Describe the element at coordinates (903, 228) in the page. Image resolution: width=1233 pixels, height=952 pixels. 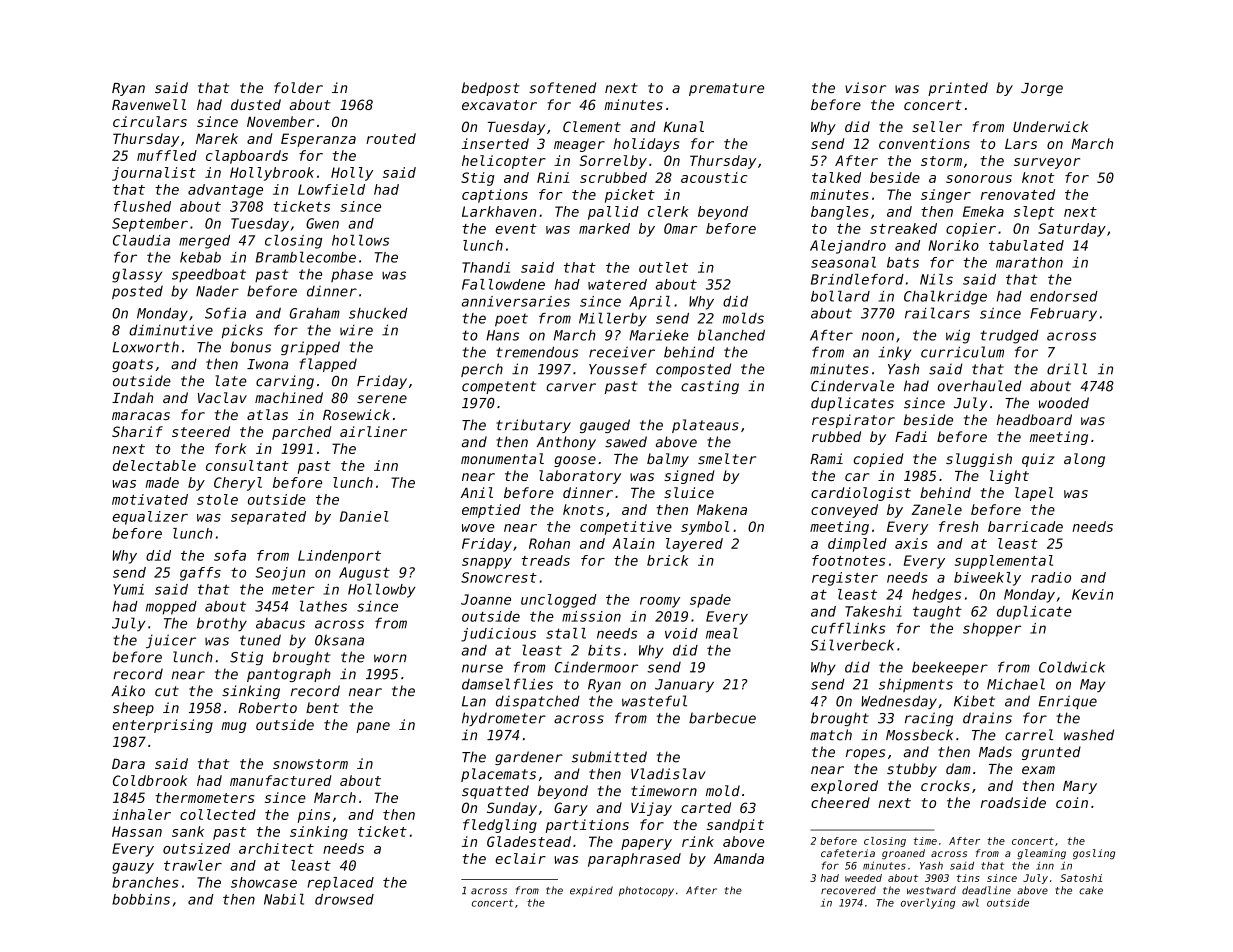
I see `streaked` at that location.
